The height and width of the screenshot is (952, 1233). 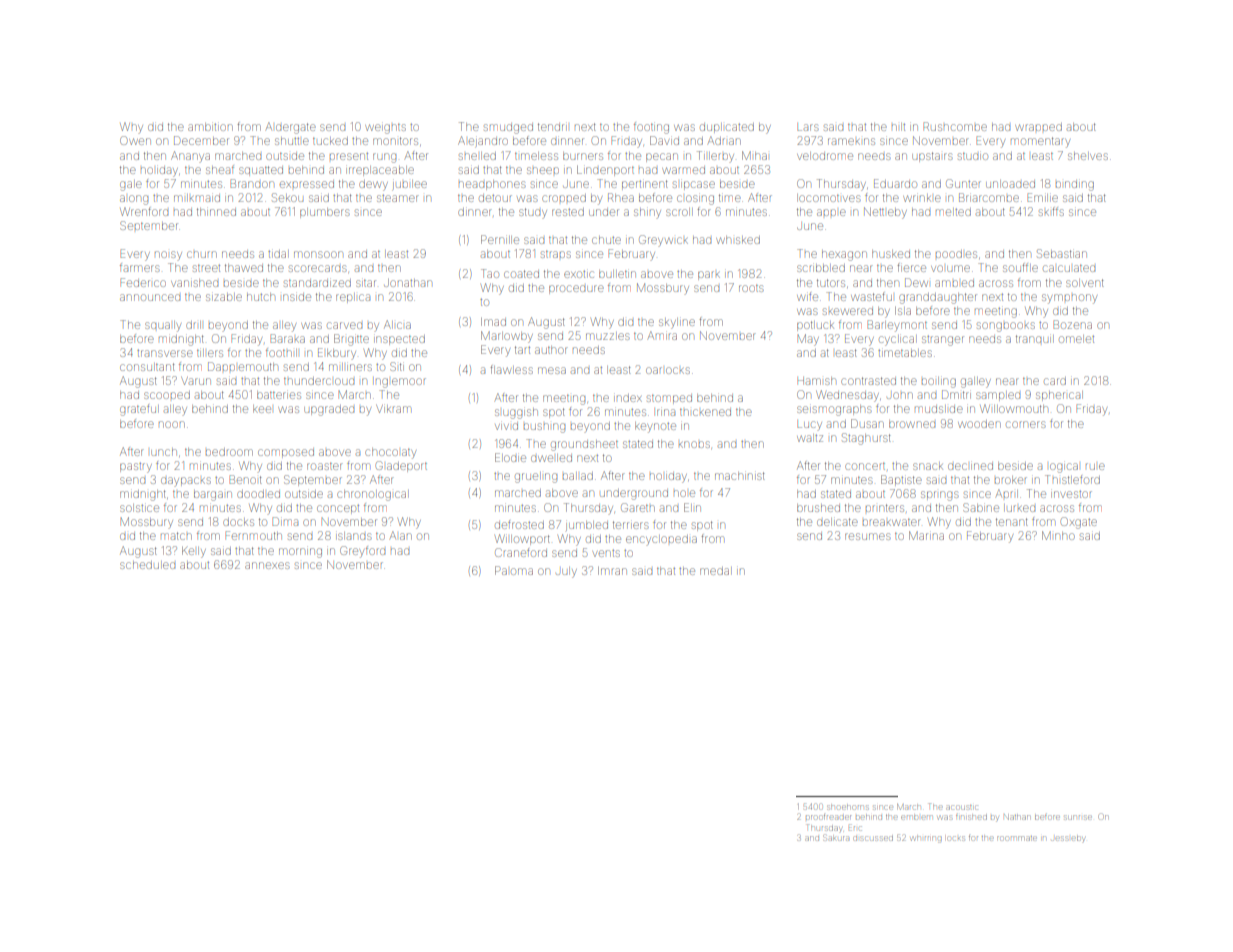 I want to click on Paloma, so click(x=514, y=570).
